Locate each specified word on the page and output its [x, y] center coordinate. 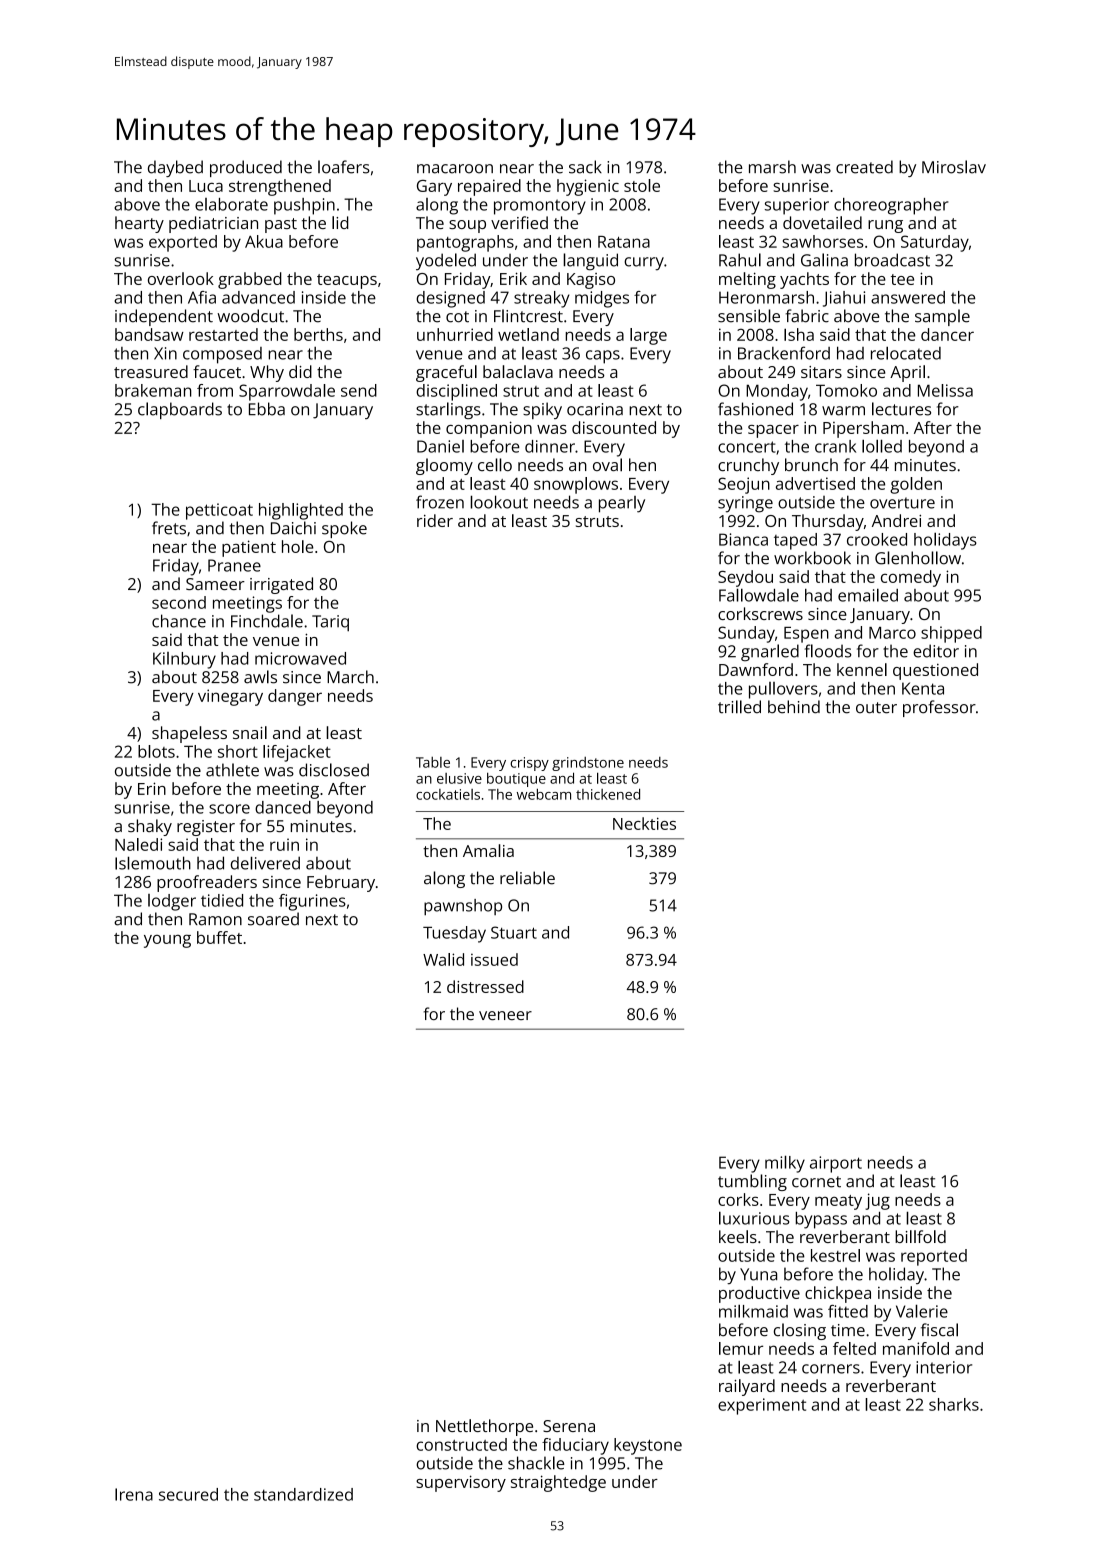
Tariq [330, 623]
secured [188, 1494]
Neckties [644, 823]
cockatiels [448, 794]
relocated [906, 353]
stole [642, 185]
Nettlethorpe [484, 1427]
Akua [264, 241]
